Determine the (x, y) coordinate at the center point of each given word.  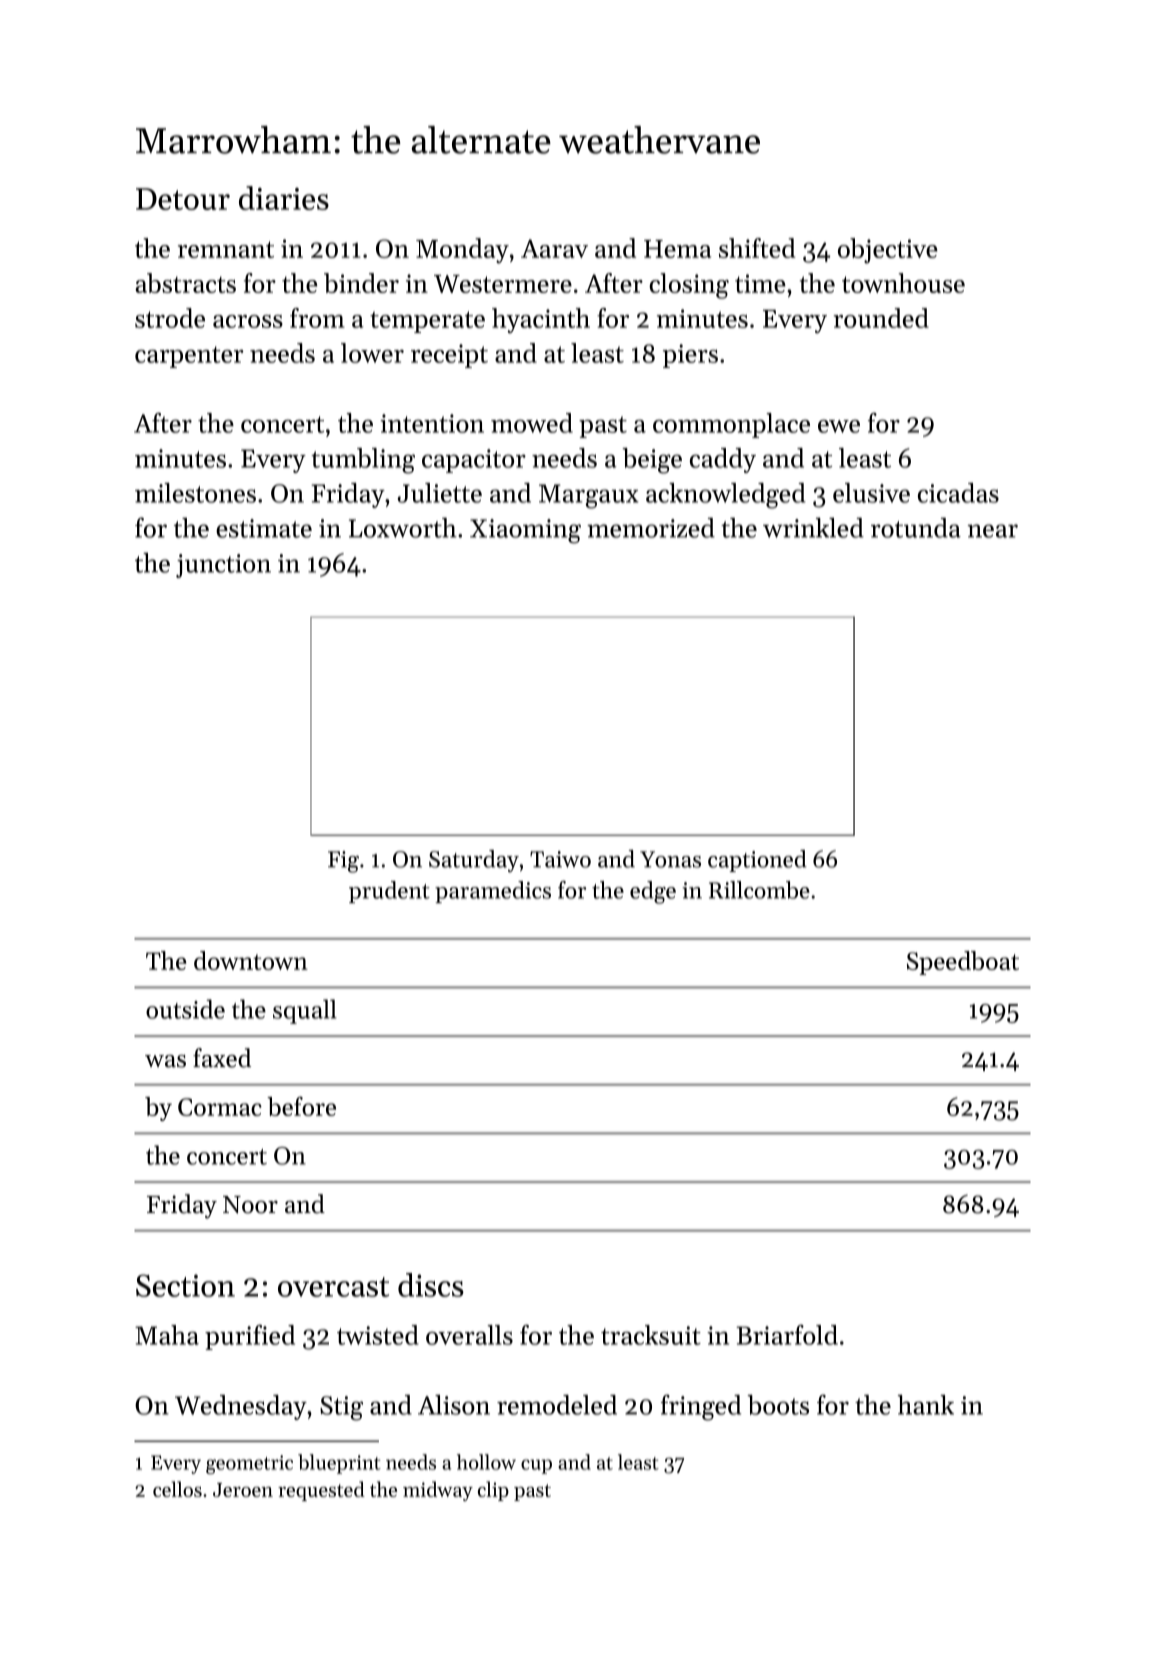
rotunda (916, 528)
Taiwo (560, 859)
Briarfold (787, 1335)
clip (493, 1491)
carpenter (189, 357)
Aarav (554, 248)
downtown (251, 960)
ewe (839, 426)
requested (321, 1491)
